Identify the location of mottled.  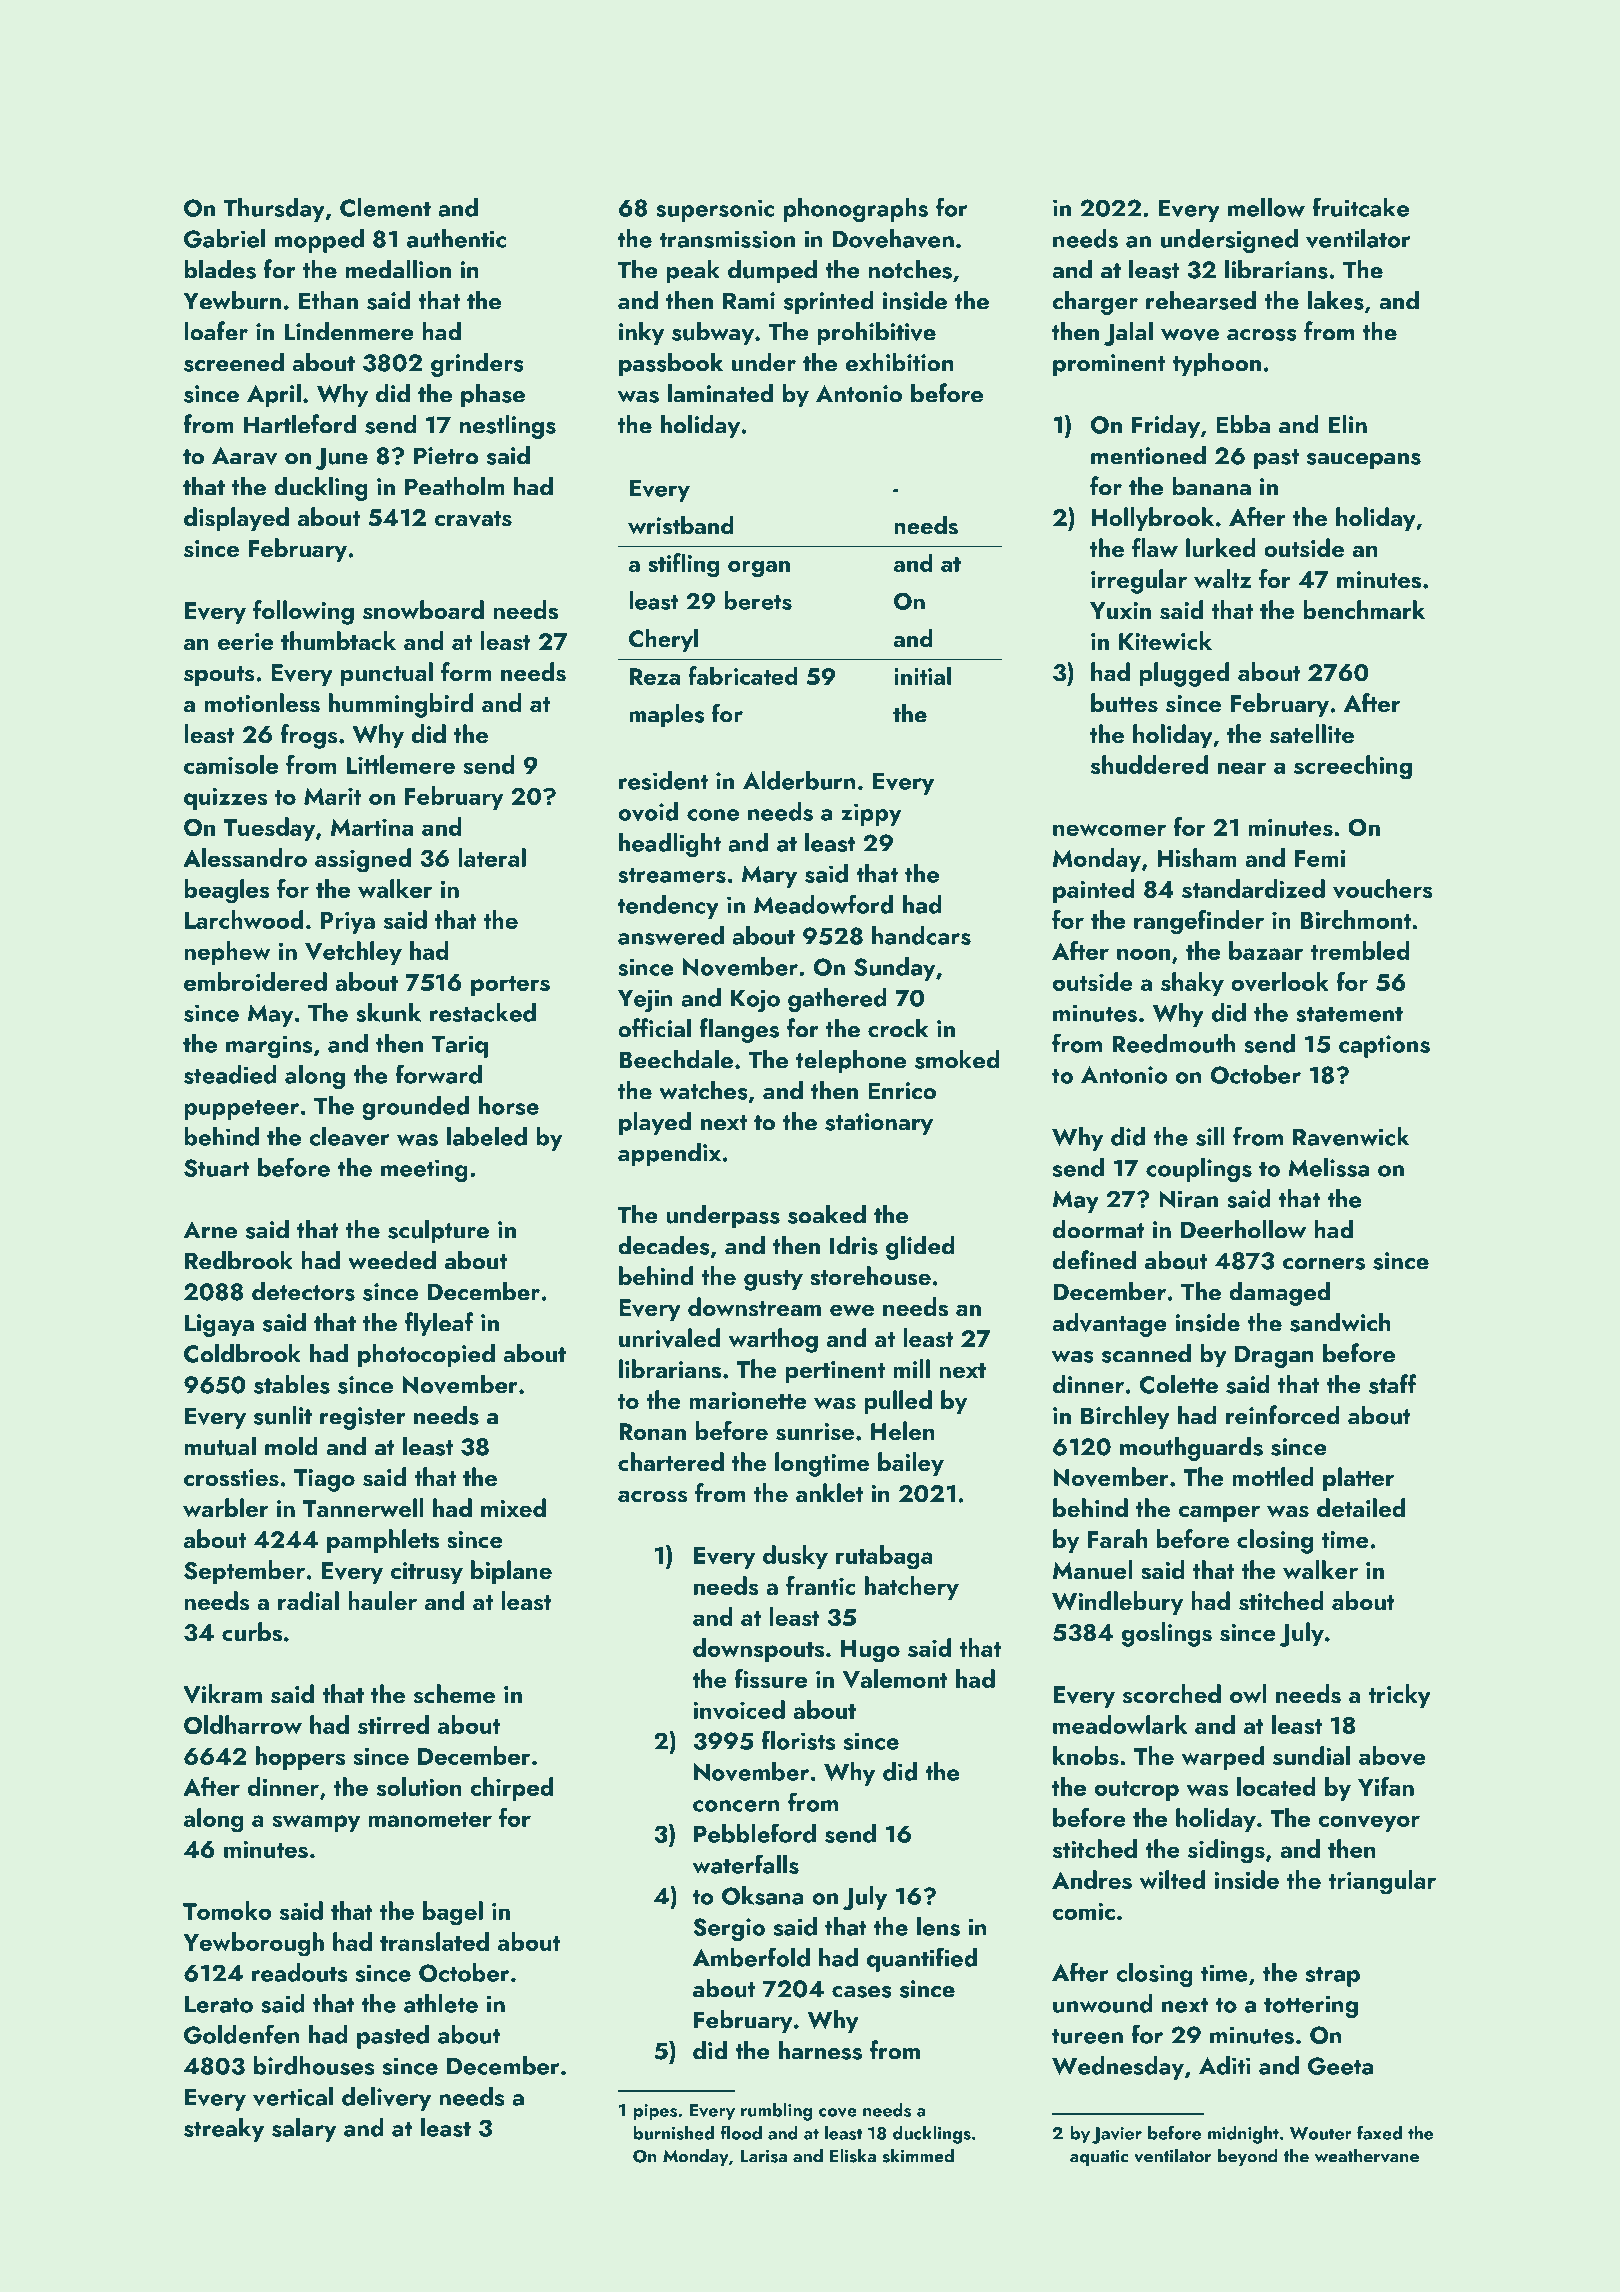
(1273, 1476).
